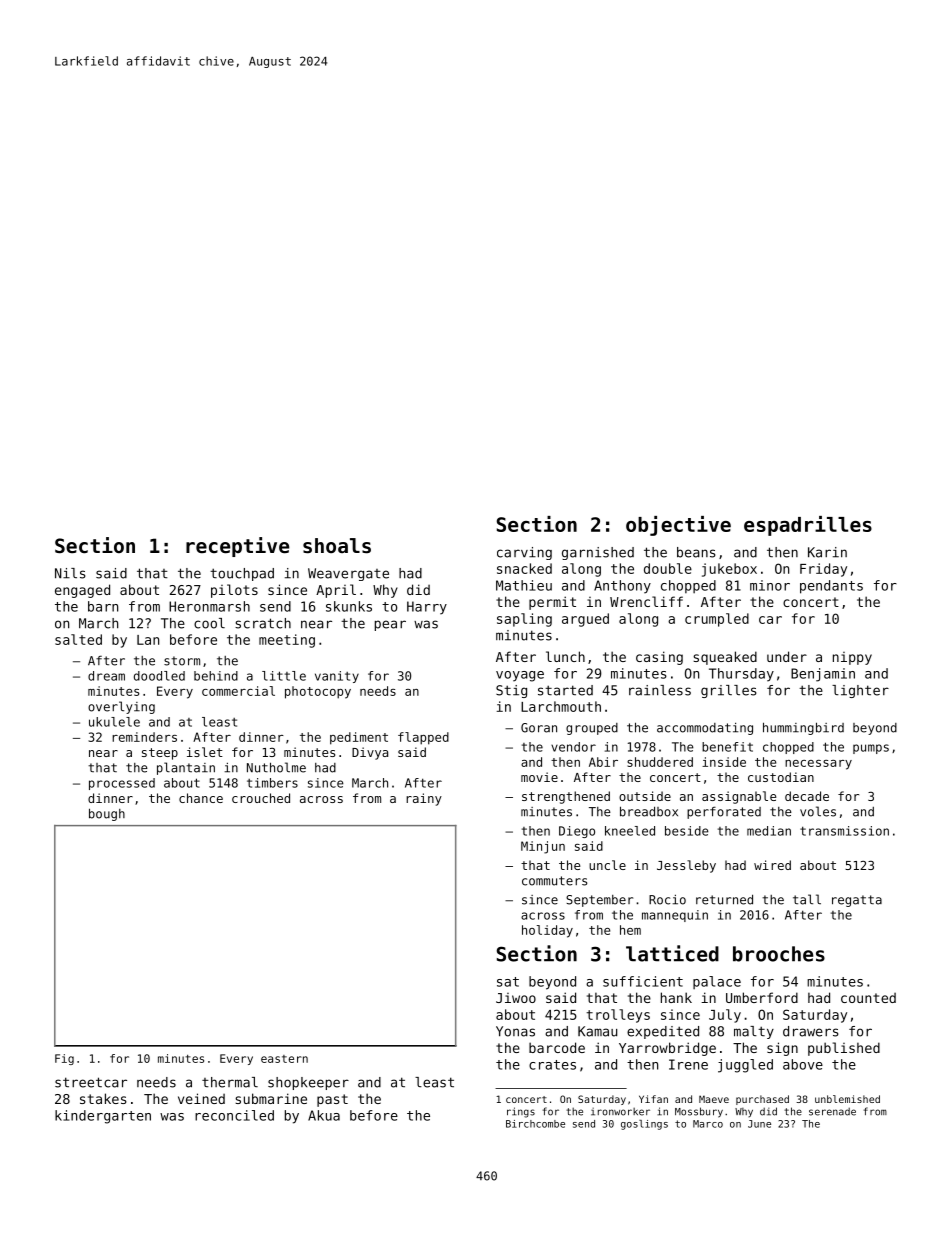 The image size is (952, 1233). I want to click on median, so click(769, 831).
